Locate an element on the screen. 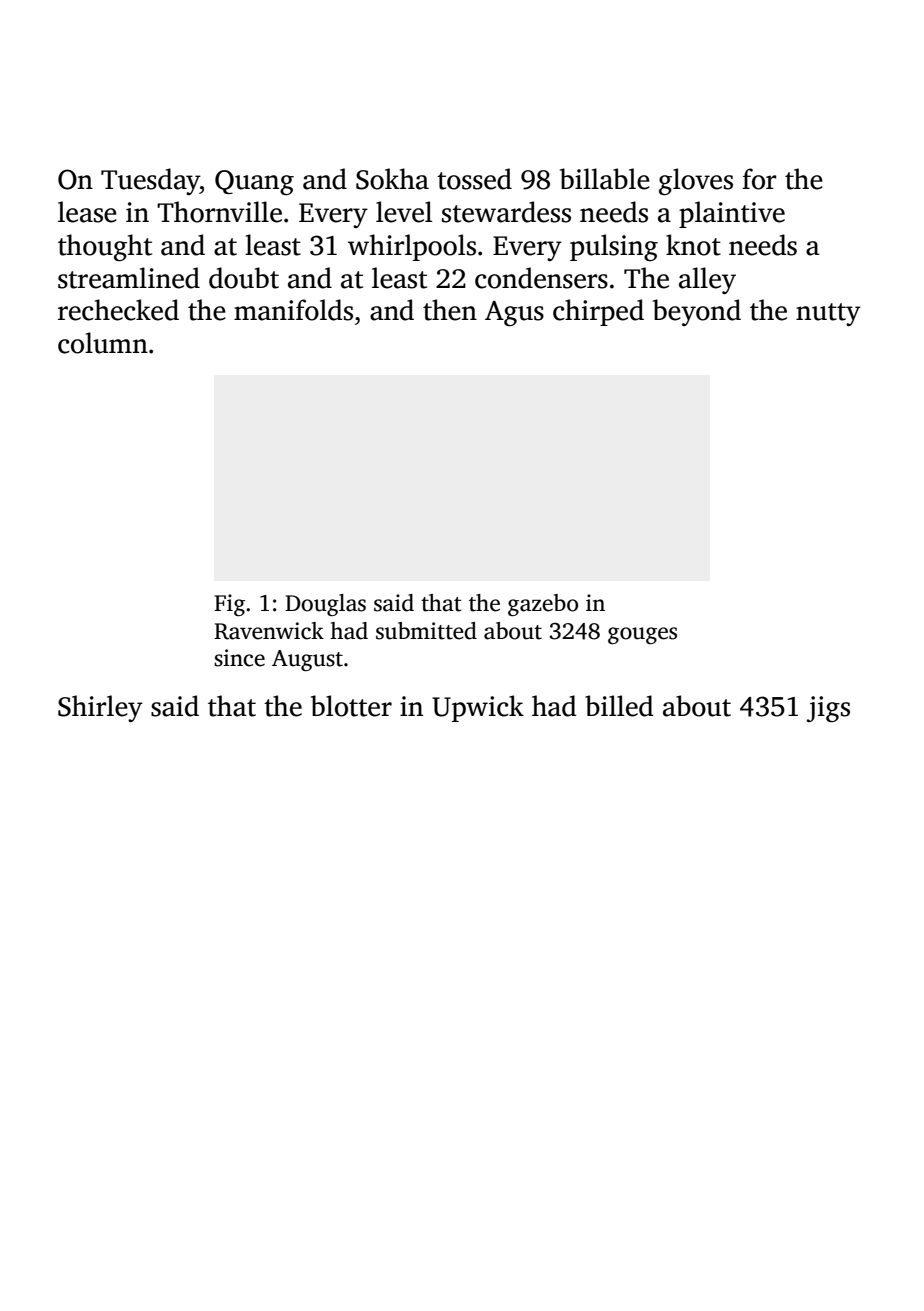 The height and width of the screenshot is (1311, 924). Shirley is located at coordinates (100, 708).
